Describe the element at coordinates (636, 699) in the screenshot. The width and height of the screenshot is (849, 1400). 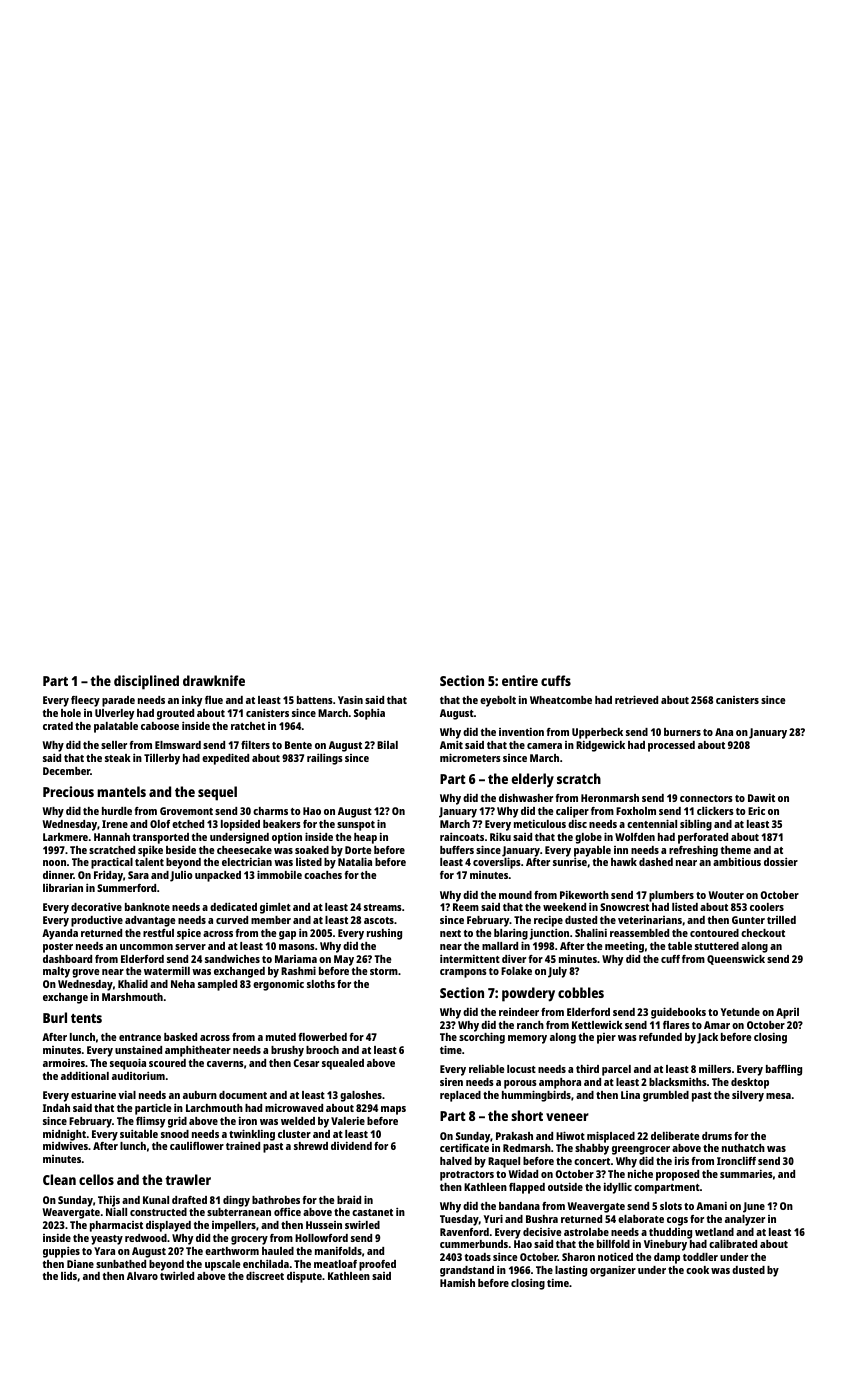
I see `retrieved` at that location.
